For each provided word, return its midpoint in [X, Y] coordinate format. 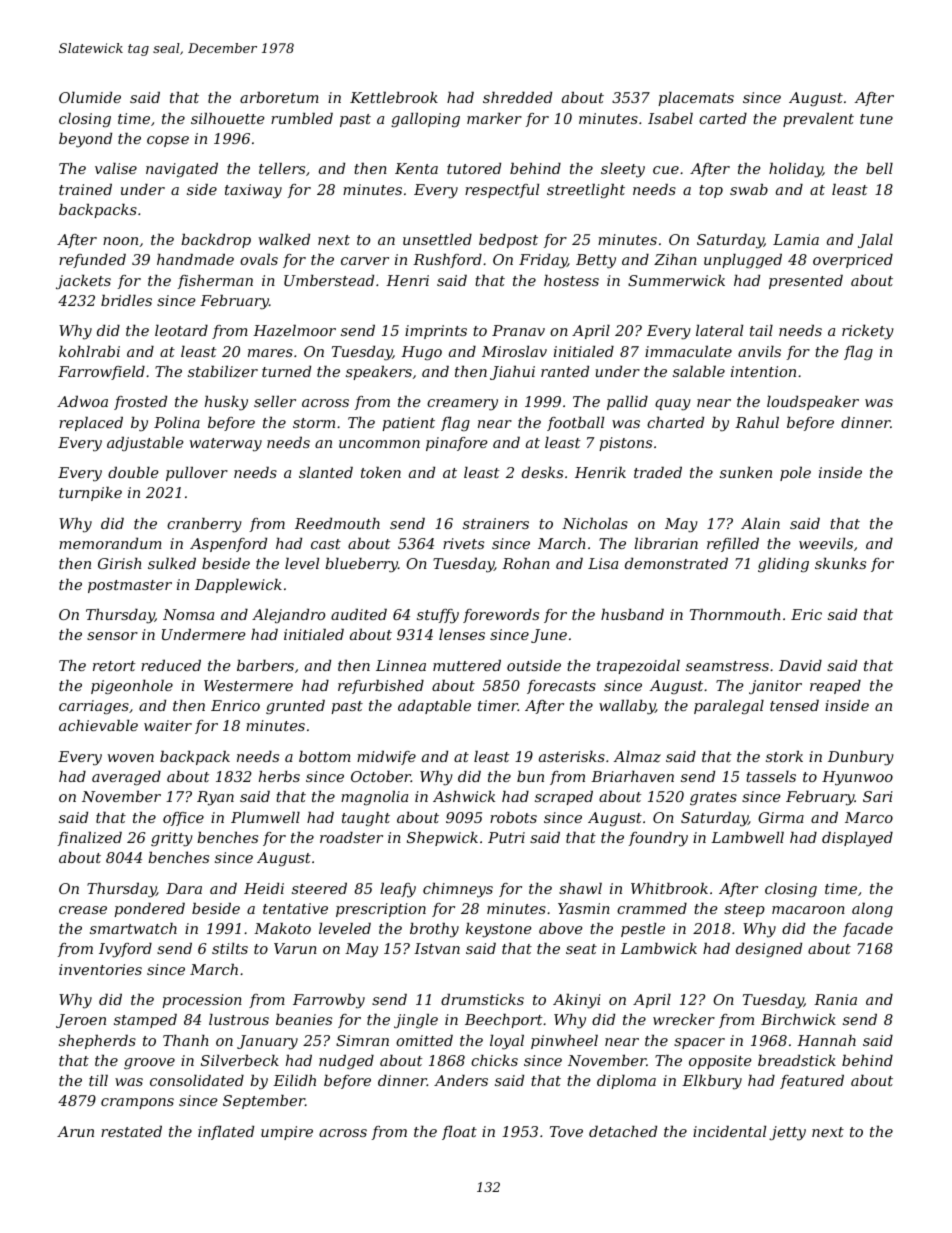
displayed [857, 839]
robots [513, 817]
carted [723, 118]
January [267, 1042]
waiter [168, 725]
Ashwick [464, 796]
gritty [172, 839]
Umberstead [329, 280]
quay [673, 405]
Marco [869, 817]
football [575, 424]
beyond [85, 140]
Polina [177, 422]
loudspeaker [813, 403]
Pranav [518, 330]
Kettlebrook [394, 97]
